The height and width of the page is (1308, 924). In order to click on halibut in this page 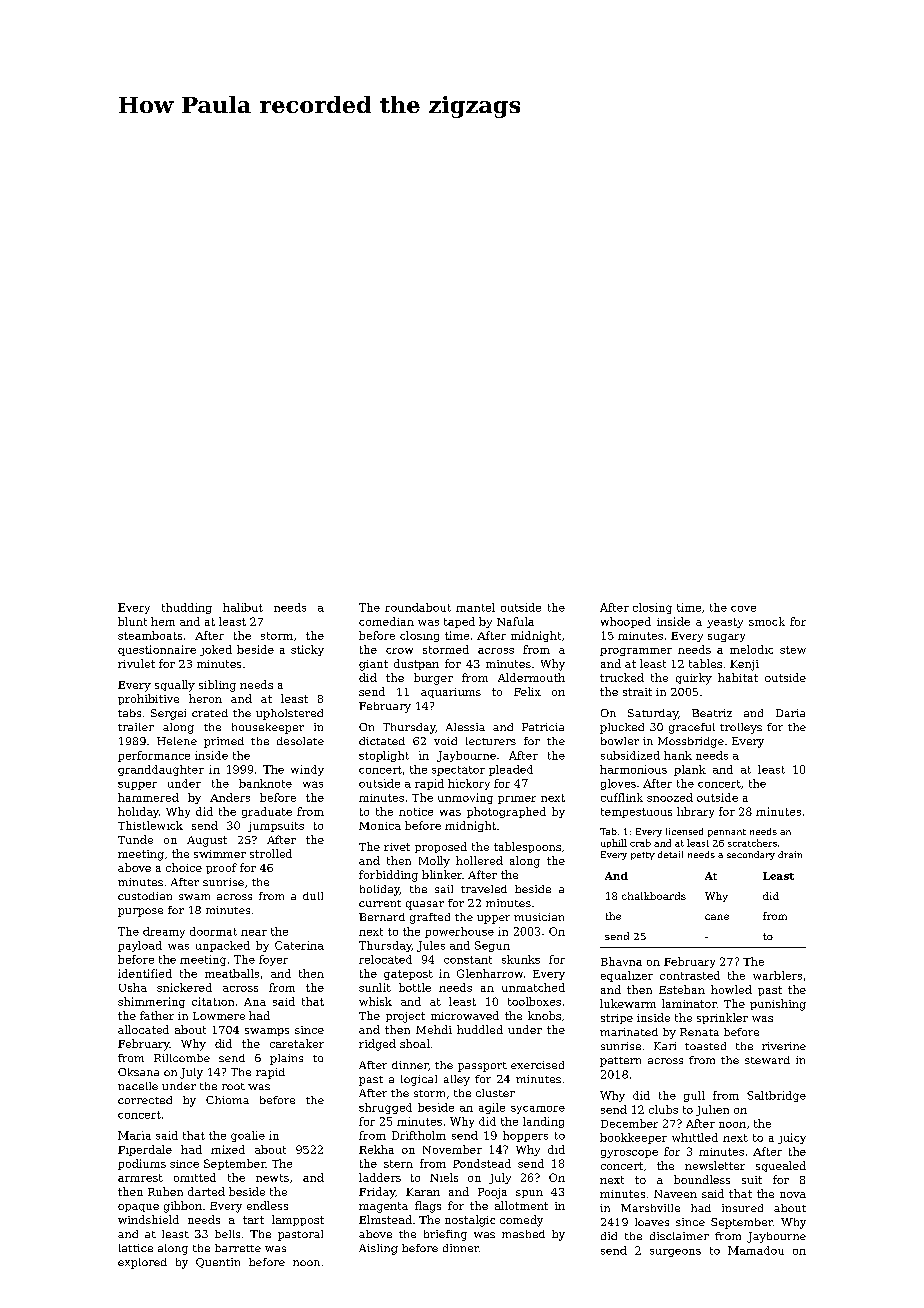, I will do `click(243, 607)`.
